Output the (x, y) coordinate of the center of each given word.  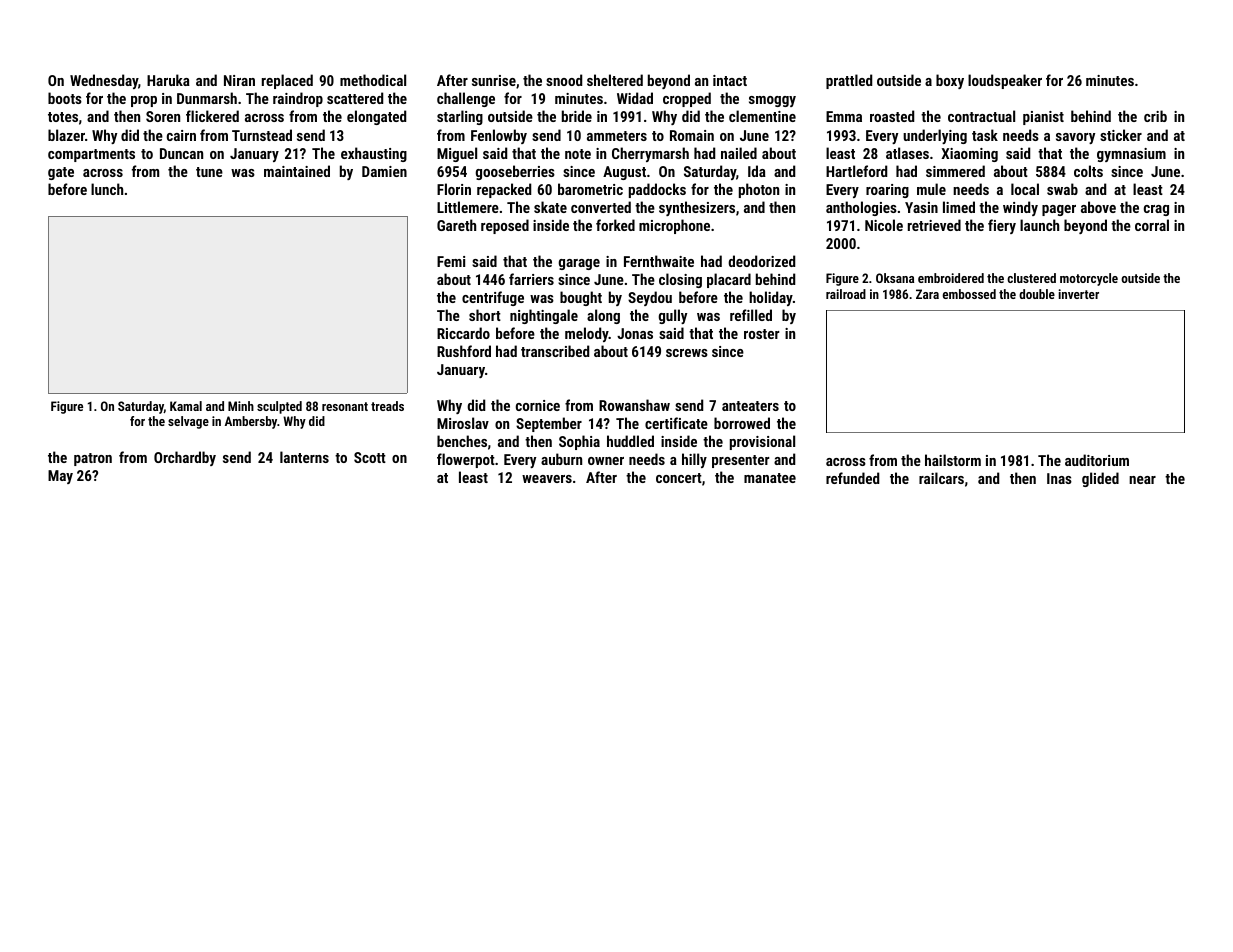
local (1025, 189)
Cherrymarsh (650, 154)
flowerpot (466, 460)
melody (587, 334)
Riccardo (463, 333)
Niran (239, 80)
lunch (107, 189)
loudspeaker (1005, 81)
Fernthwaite (659, 261)
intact (730, 80)
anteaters (750, 406)
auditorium (1097, 460)
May (60, 477)
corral (1152, 225)
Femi (451, 261)
